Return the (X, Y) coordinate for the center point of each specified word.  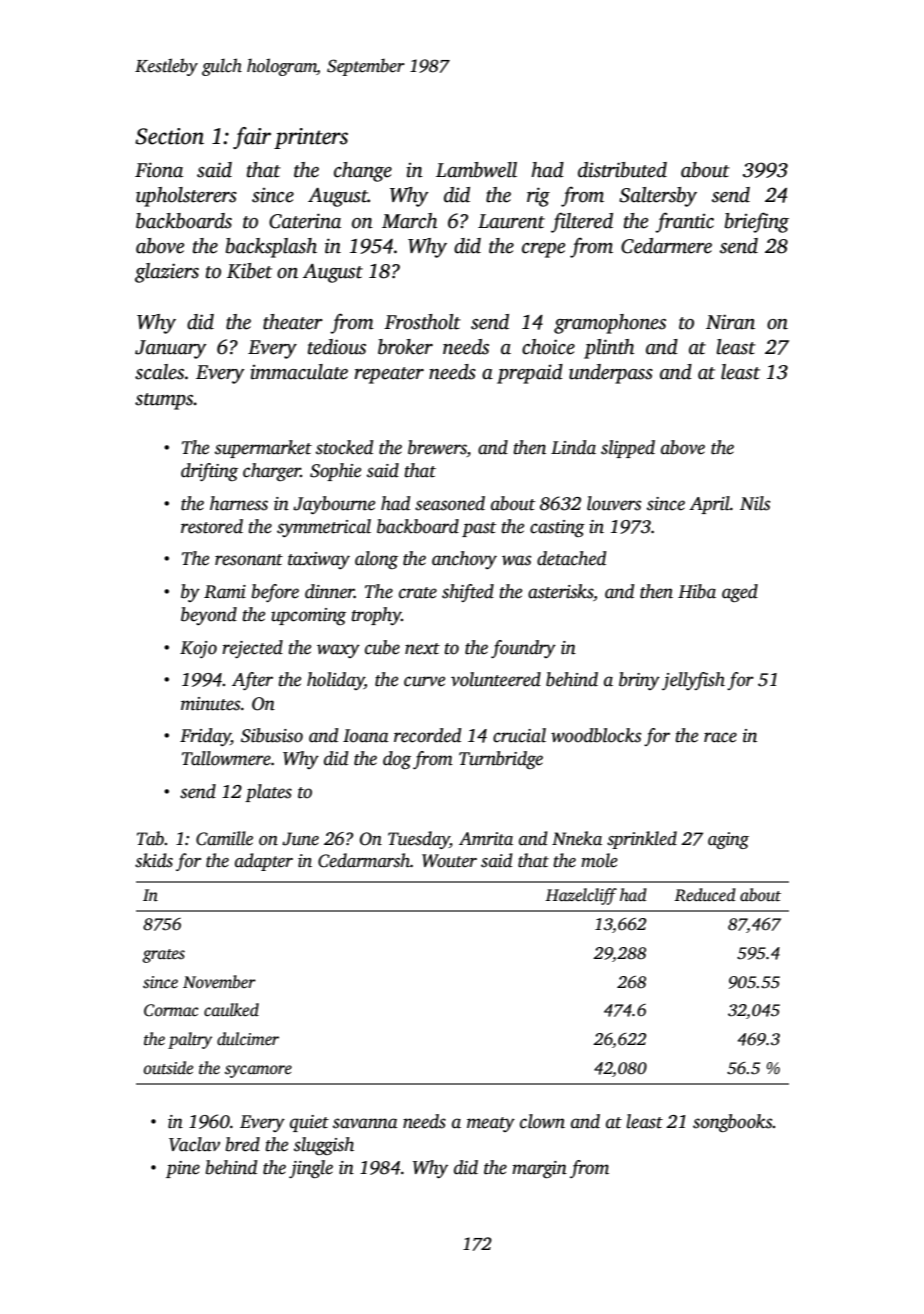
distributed (622, 170)
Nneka (577, 838)
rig (538, 197)
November (219, 982)
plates (268, 793)
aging (728, 840)
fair (252, 138)
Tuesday (419, 840)
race (720, 737)
